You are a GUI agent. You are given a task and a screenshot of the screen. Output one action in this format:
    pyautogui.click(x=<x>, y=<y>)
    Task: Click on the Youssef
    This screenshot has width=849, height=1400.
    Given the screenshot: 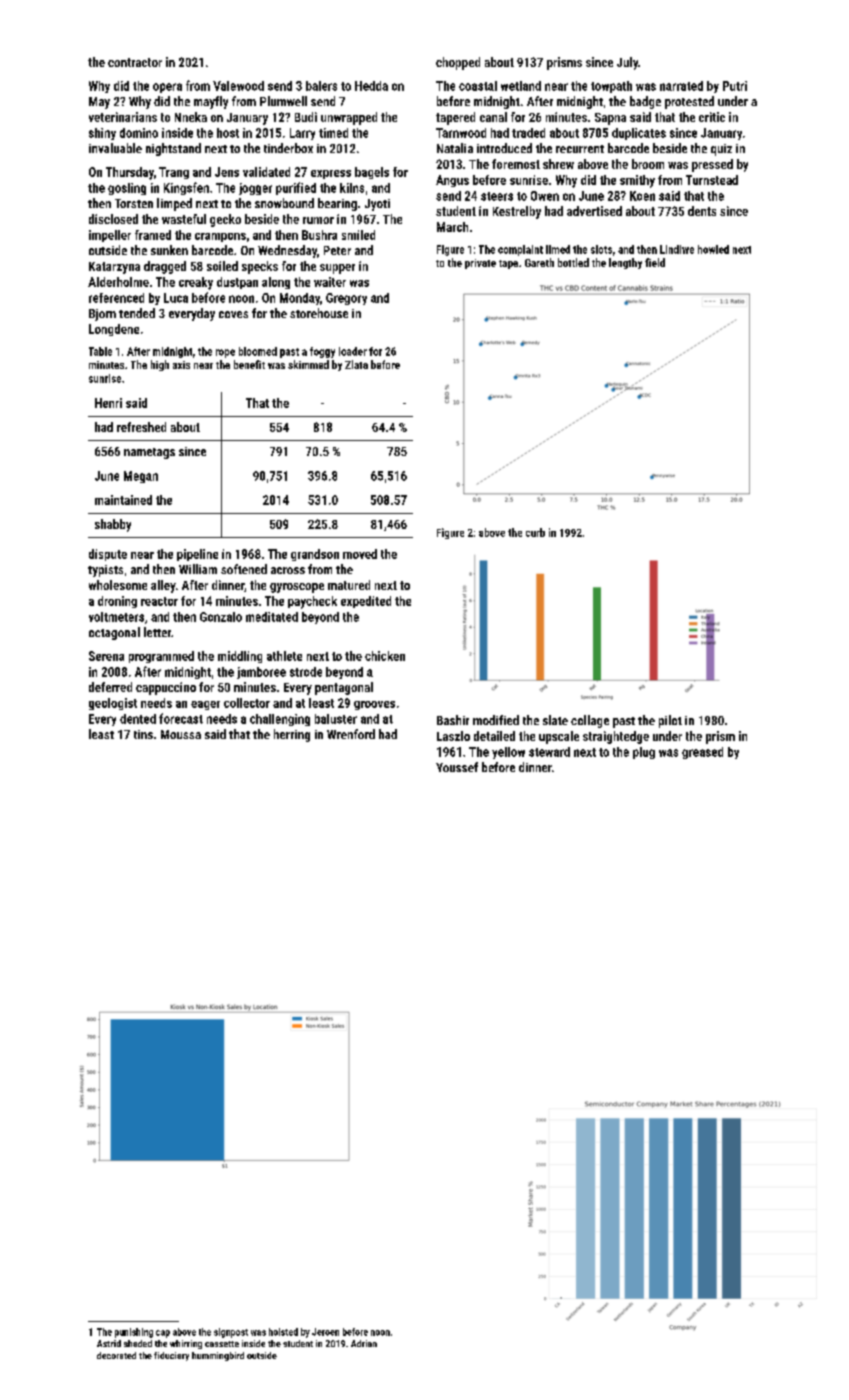 What is the action you would take?
    pyautogui.click(x=457, y=767)
